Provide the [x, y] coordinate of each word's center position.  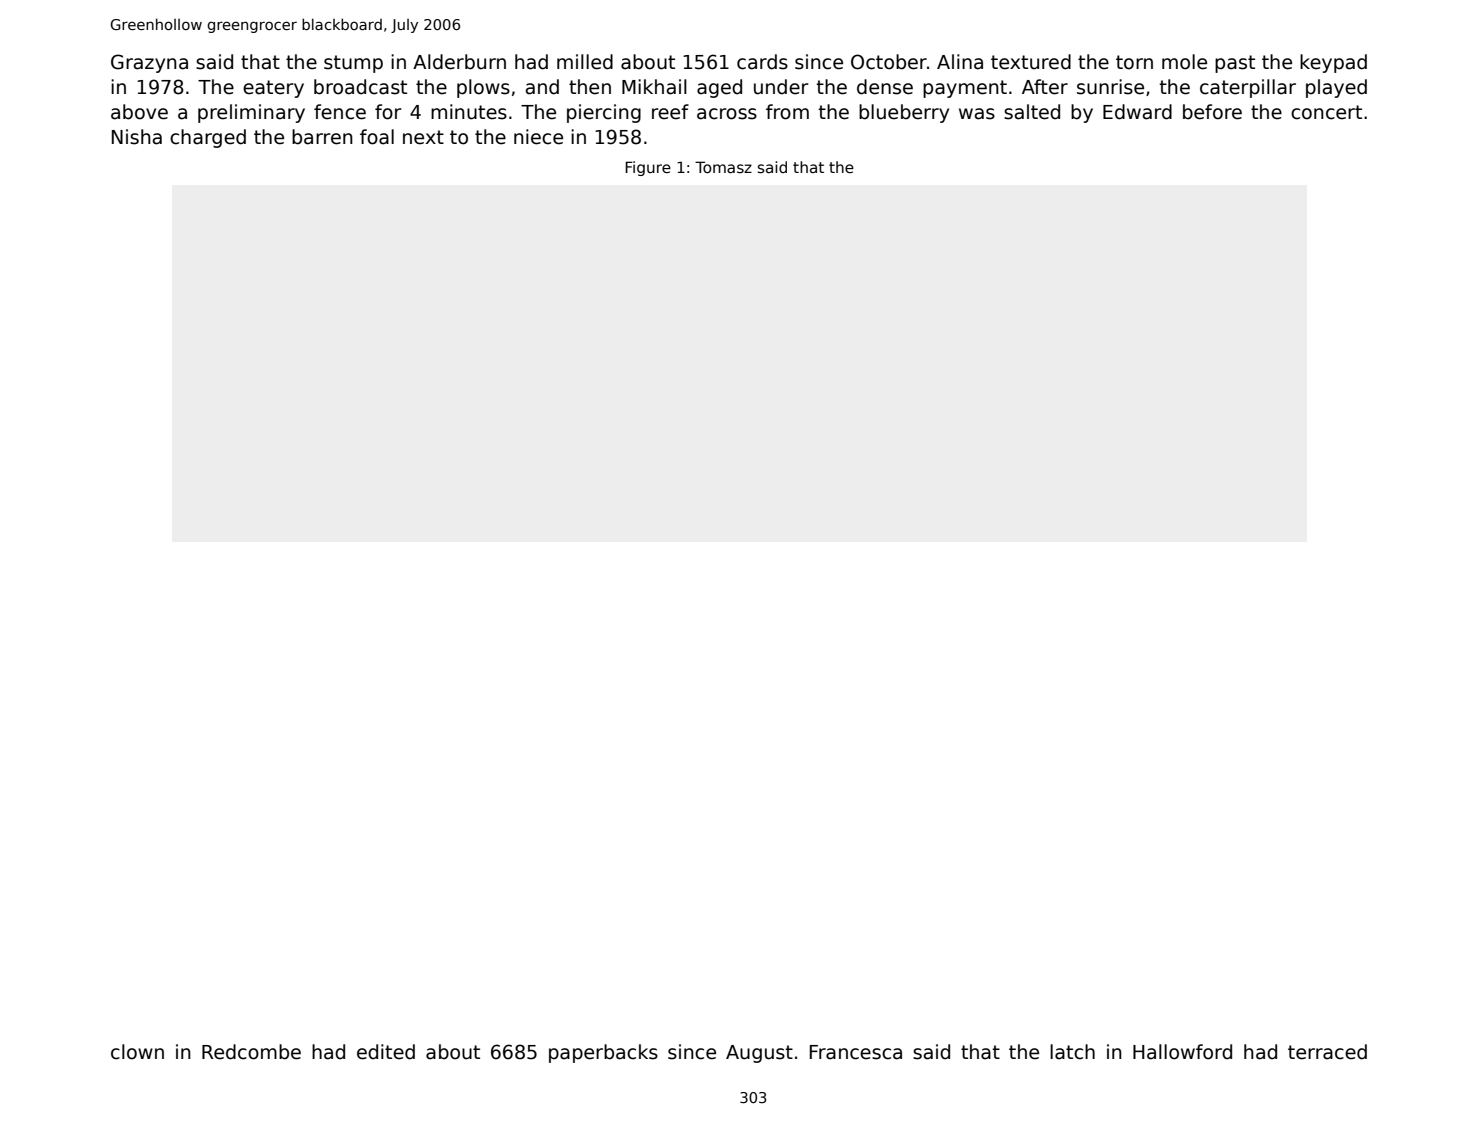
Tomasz [723, 167]
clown [137, 1052]
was [977, 114]
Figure [648, 168]
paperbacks [603, 1053]
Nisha [137, 137]
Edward [1137, 112]
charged [208, 138]
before [1212, 112]
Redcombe [251, 1052]
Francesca [856, 1052]
